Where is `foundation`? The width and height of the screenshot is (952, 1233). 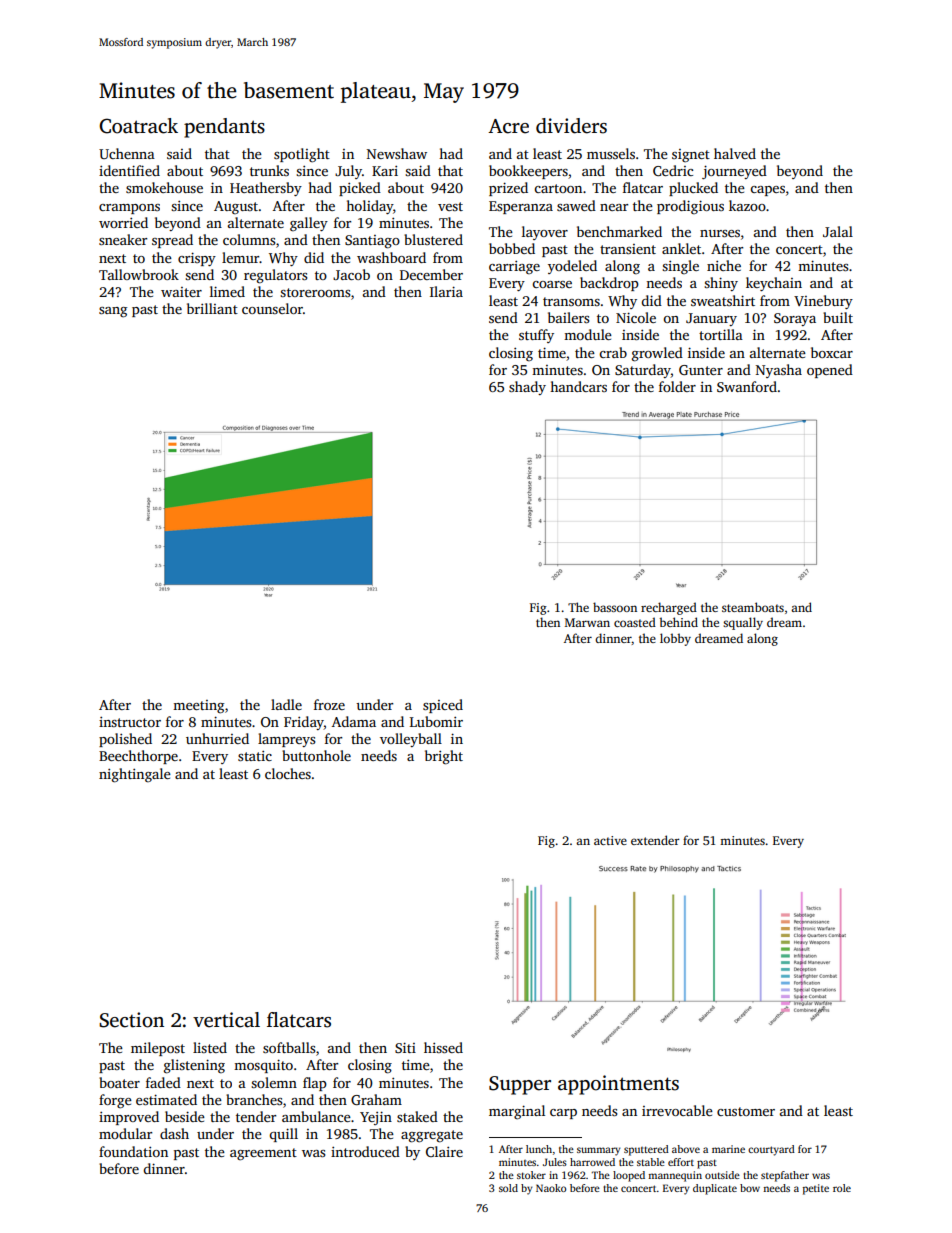 foundation is located at coordinates (133, 1151).
